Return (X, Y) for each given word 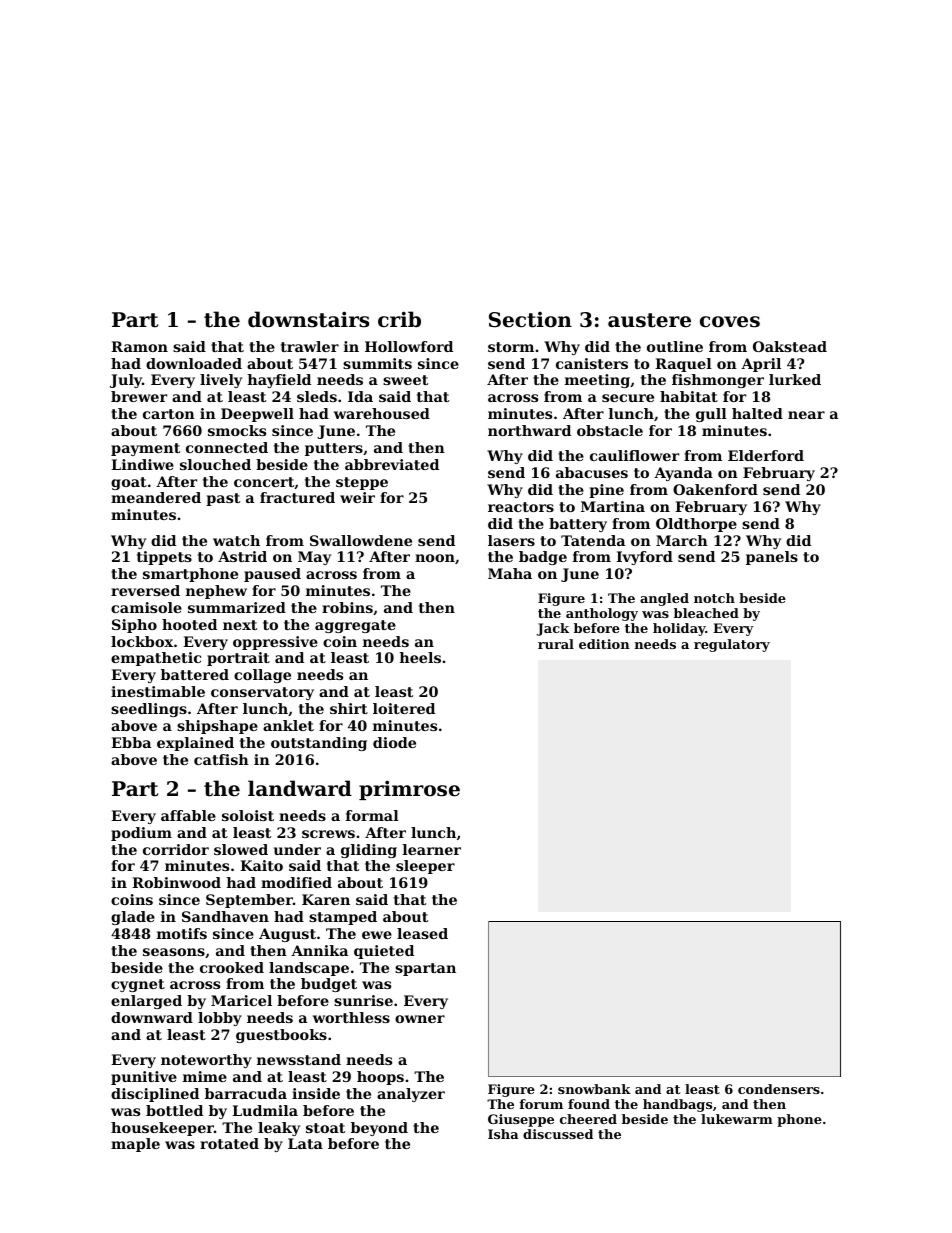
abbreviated (392, 464)
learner (432, 849)
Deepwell (257, 415)
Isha (503, 1134)
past (223, 499)
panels (772, 558)
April (761, 365)
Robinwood (176, 882)
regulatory (732, 645)
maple (135, 1145)
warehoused (382, 413)
